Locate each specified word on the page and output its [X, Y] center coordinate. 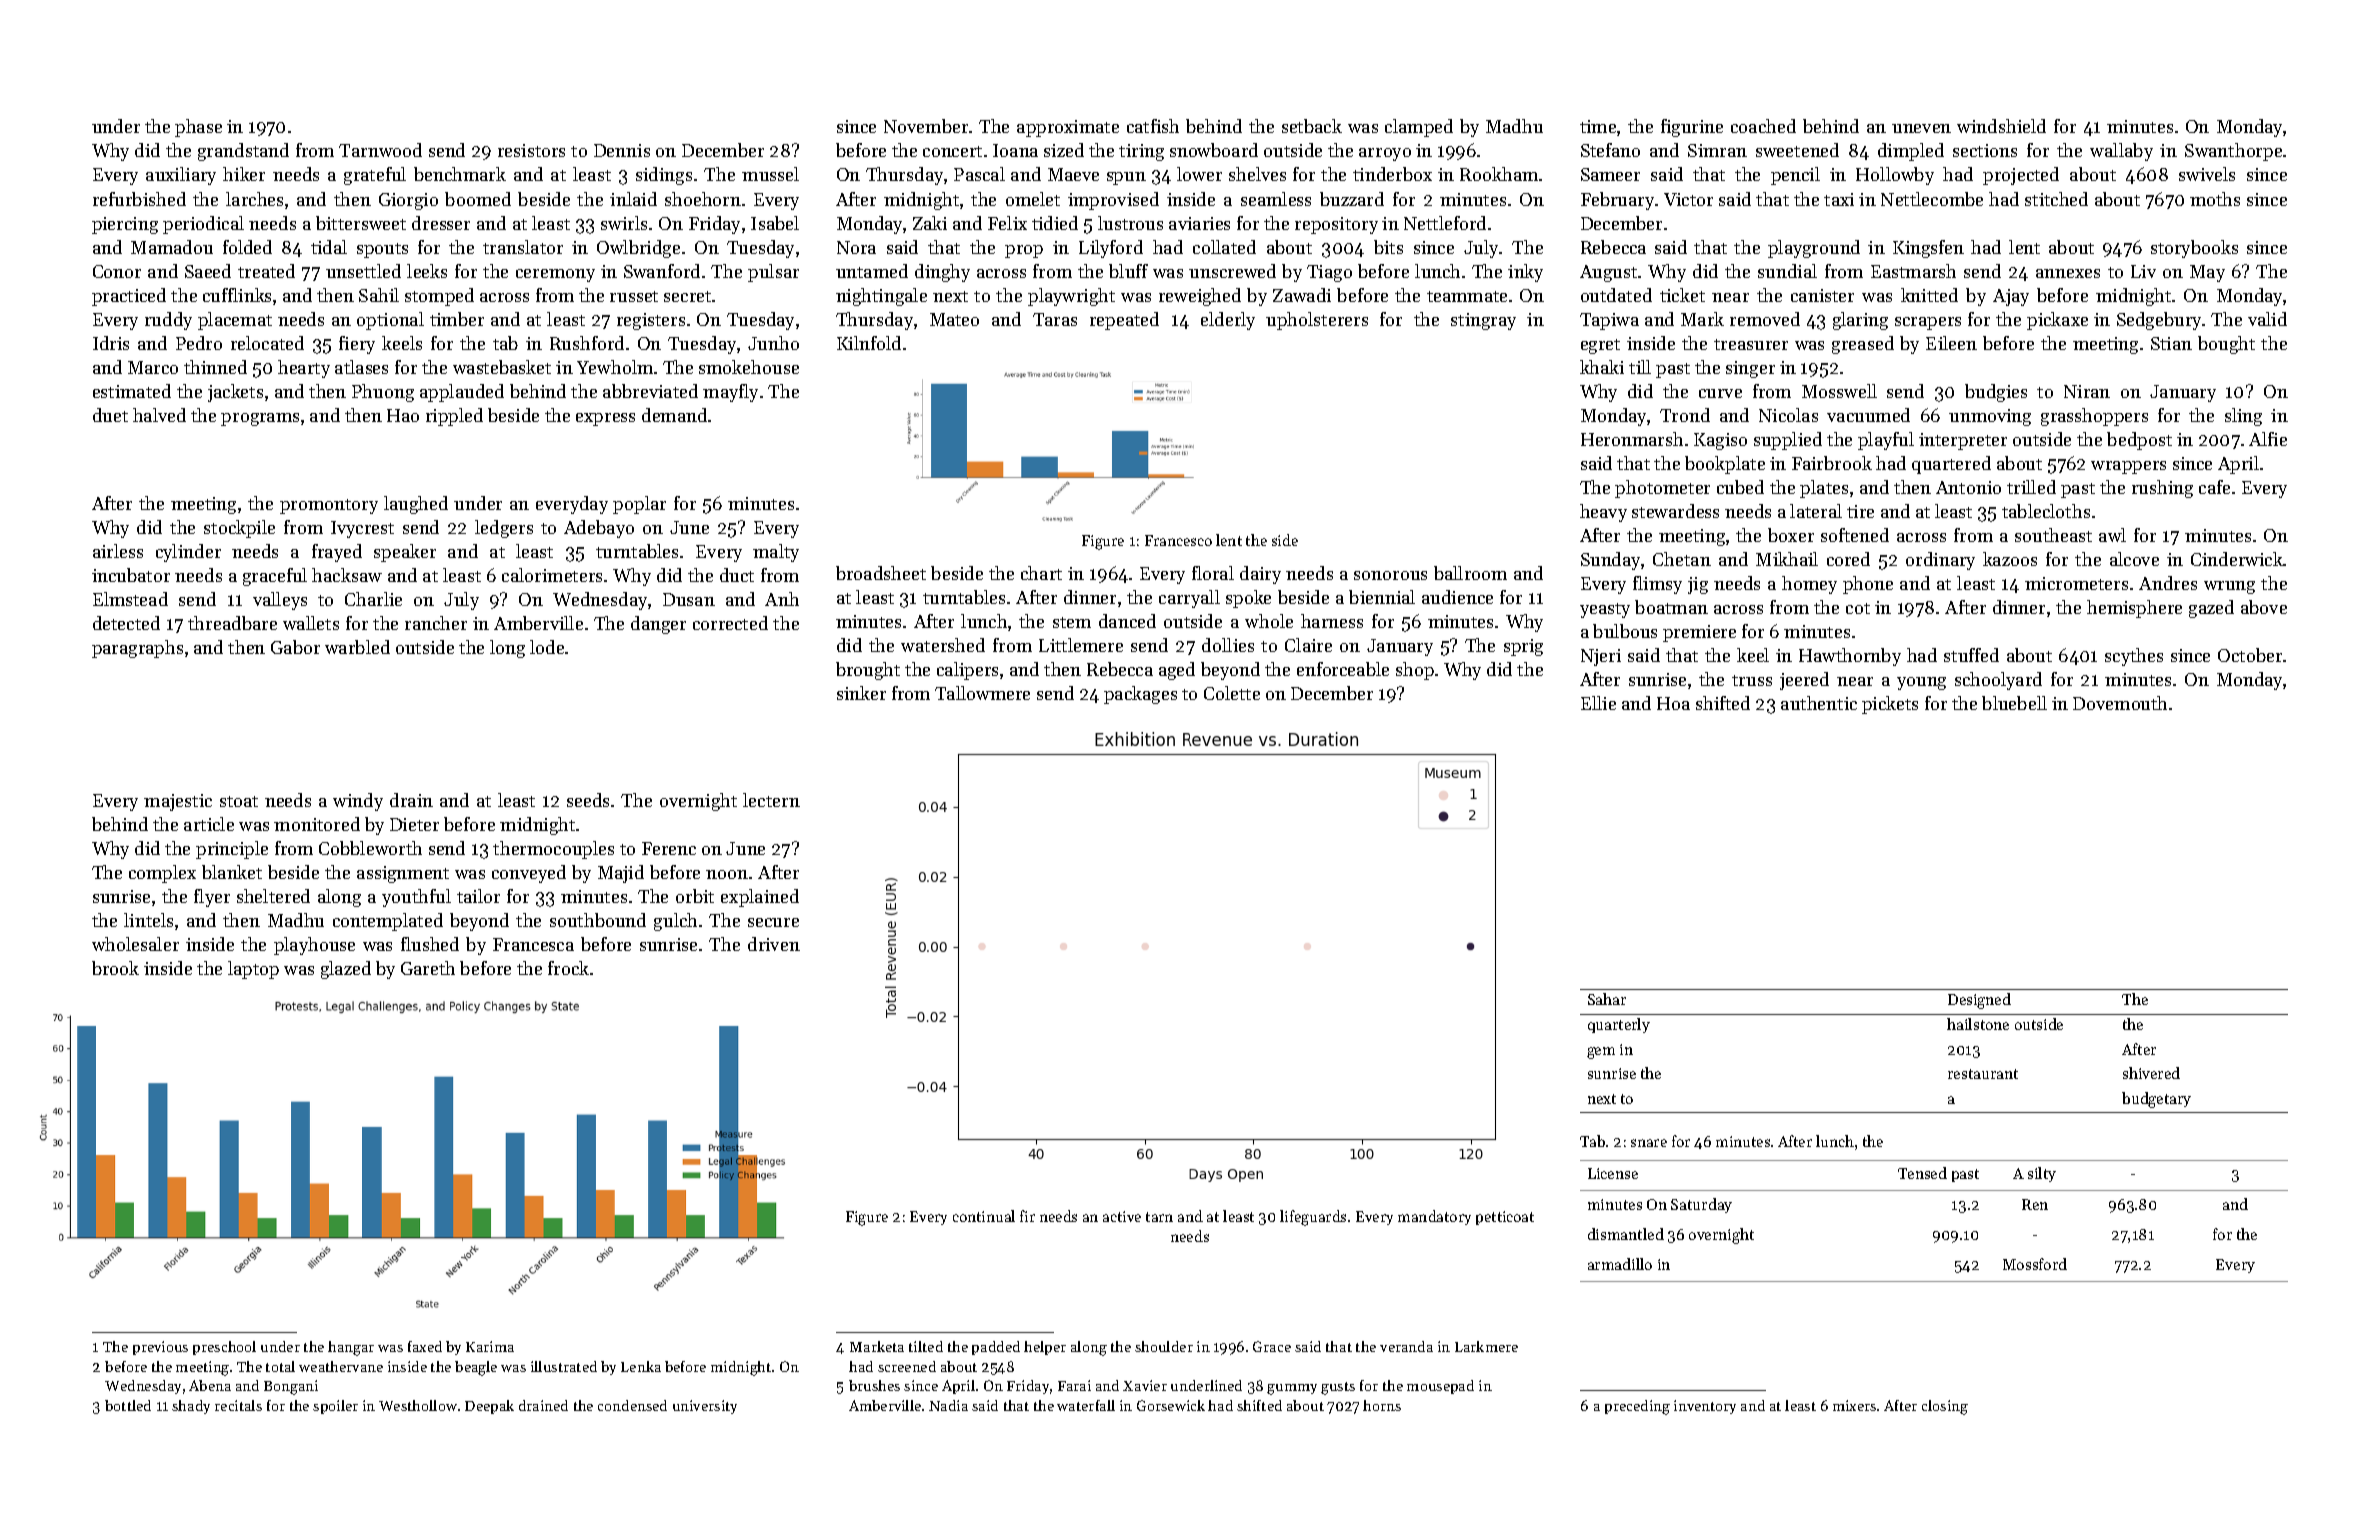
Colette [1232, 693]
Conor [117, 271]
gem [1601, 1053]
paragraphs [137, 649]
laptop [253, 970]
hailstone [1978, 1024]
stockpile [239, 529]
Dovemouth [2120, 703]
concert [952, 151]
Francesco [1178, 540]
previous [160, 1348]
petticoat [1505, 1218]
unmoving [1990, 417]
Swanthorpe [2233, 152]
